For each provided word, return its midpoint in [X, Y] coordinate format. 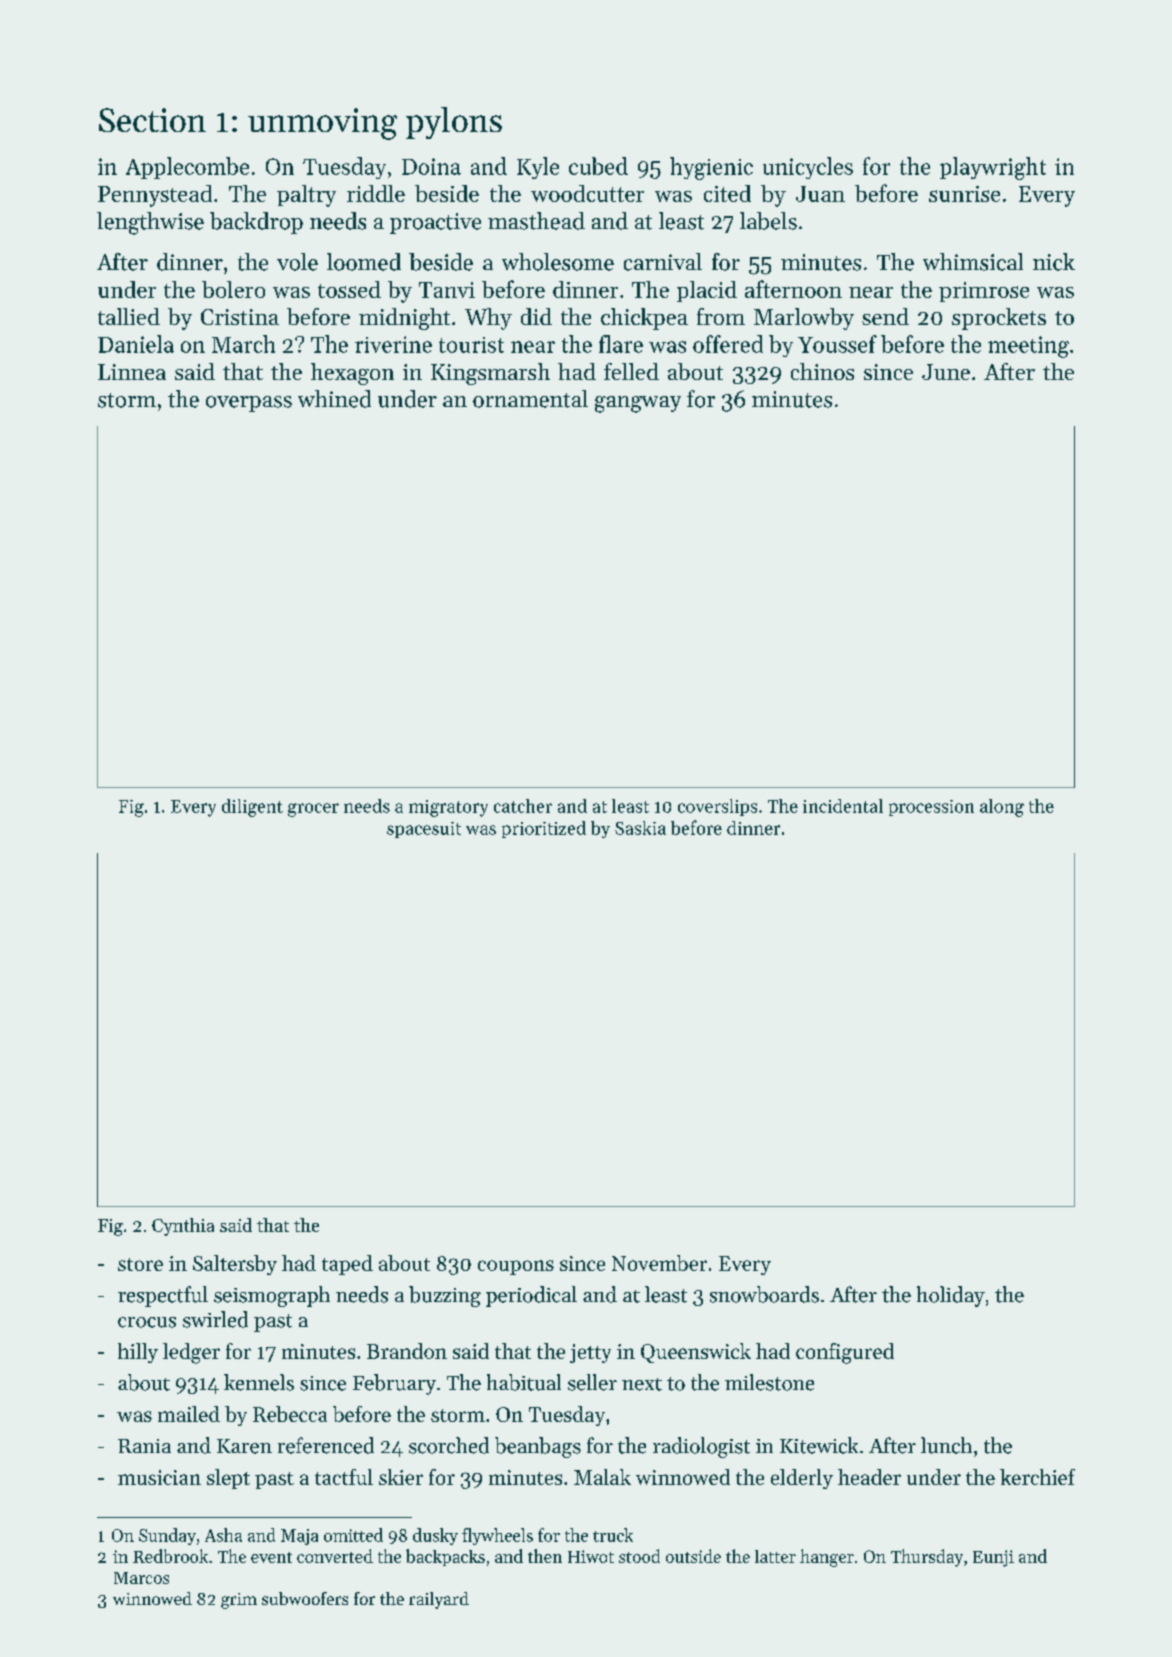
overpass [249, 404]
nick [1054, 262]
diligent [252, 808]
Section [152, 120]
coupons [516, 1267]
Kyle [538, 168]
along [1002, 808]
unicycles [808, 168]
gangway [638, 404]
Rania [144, 1446]
